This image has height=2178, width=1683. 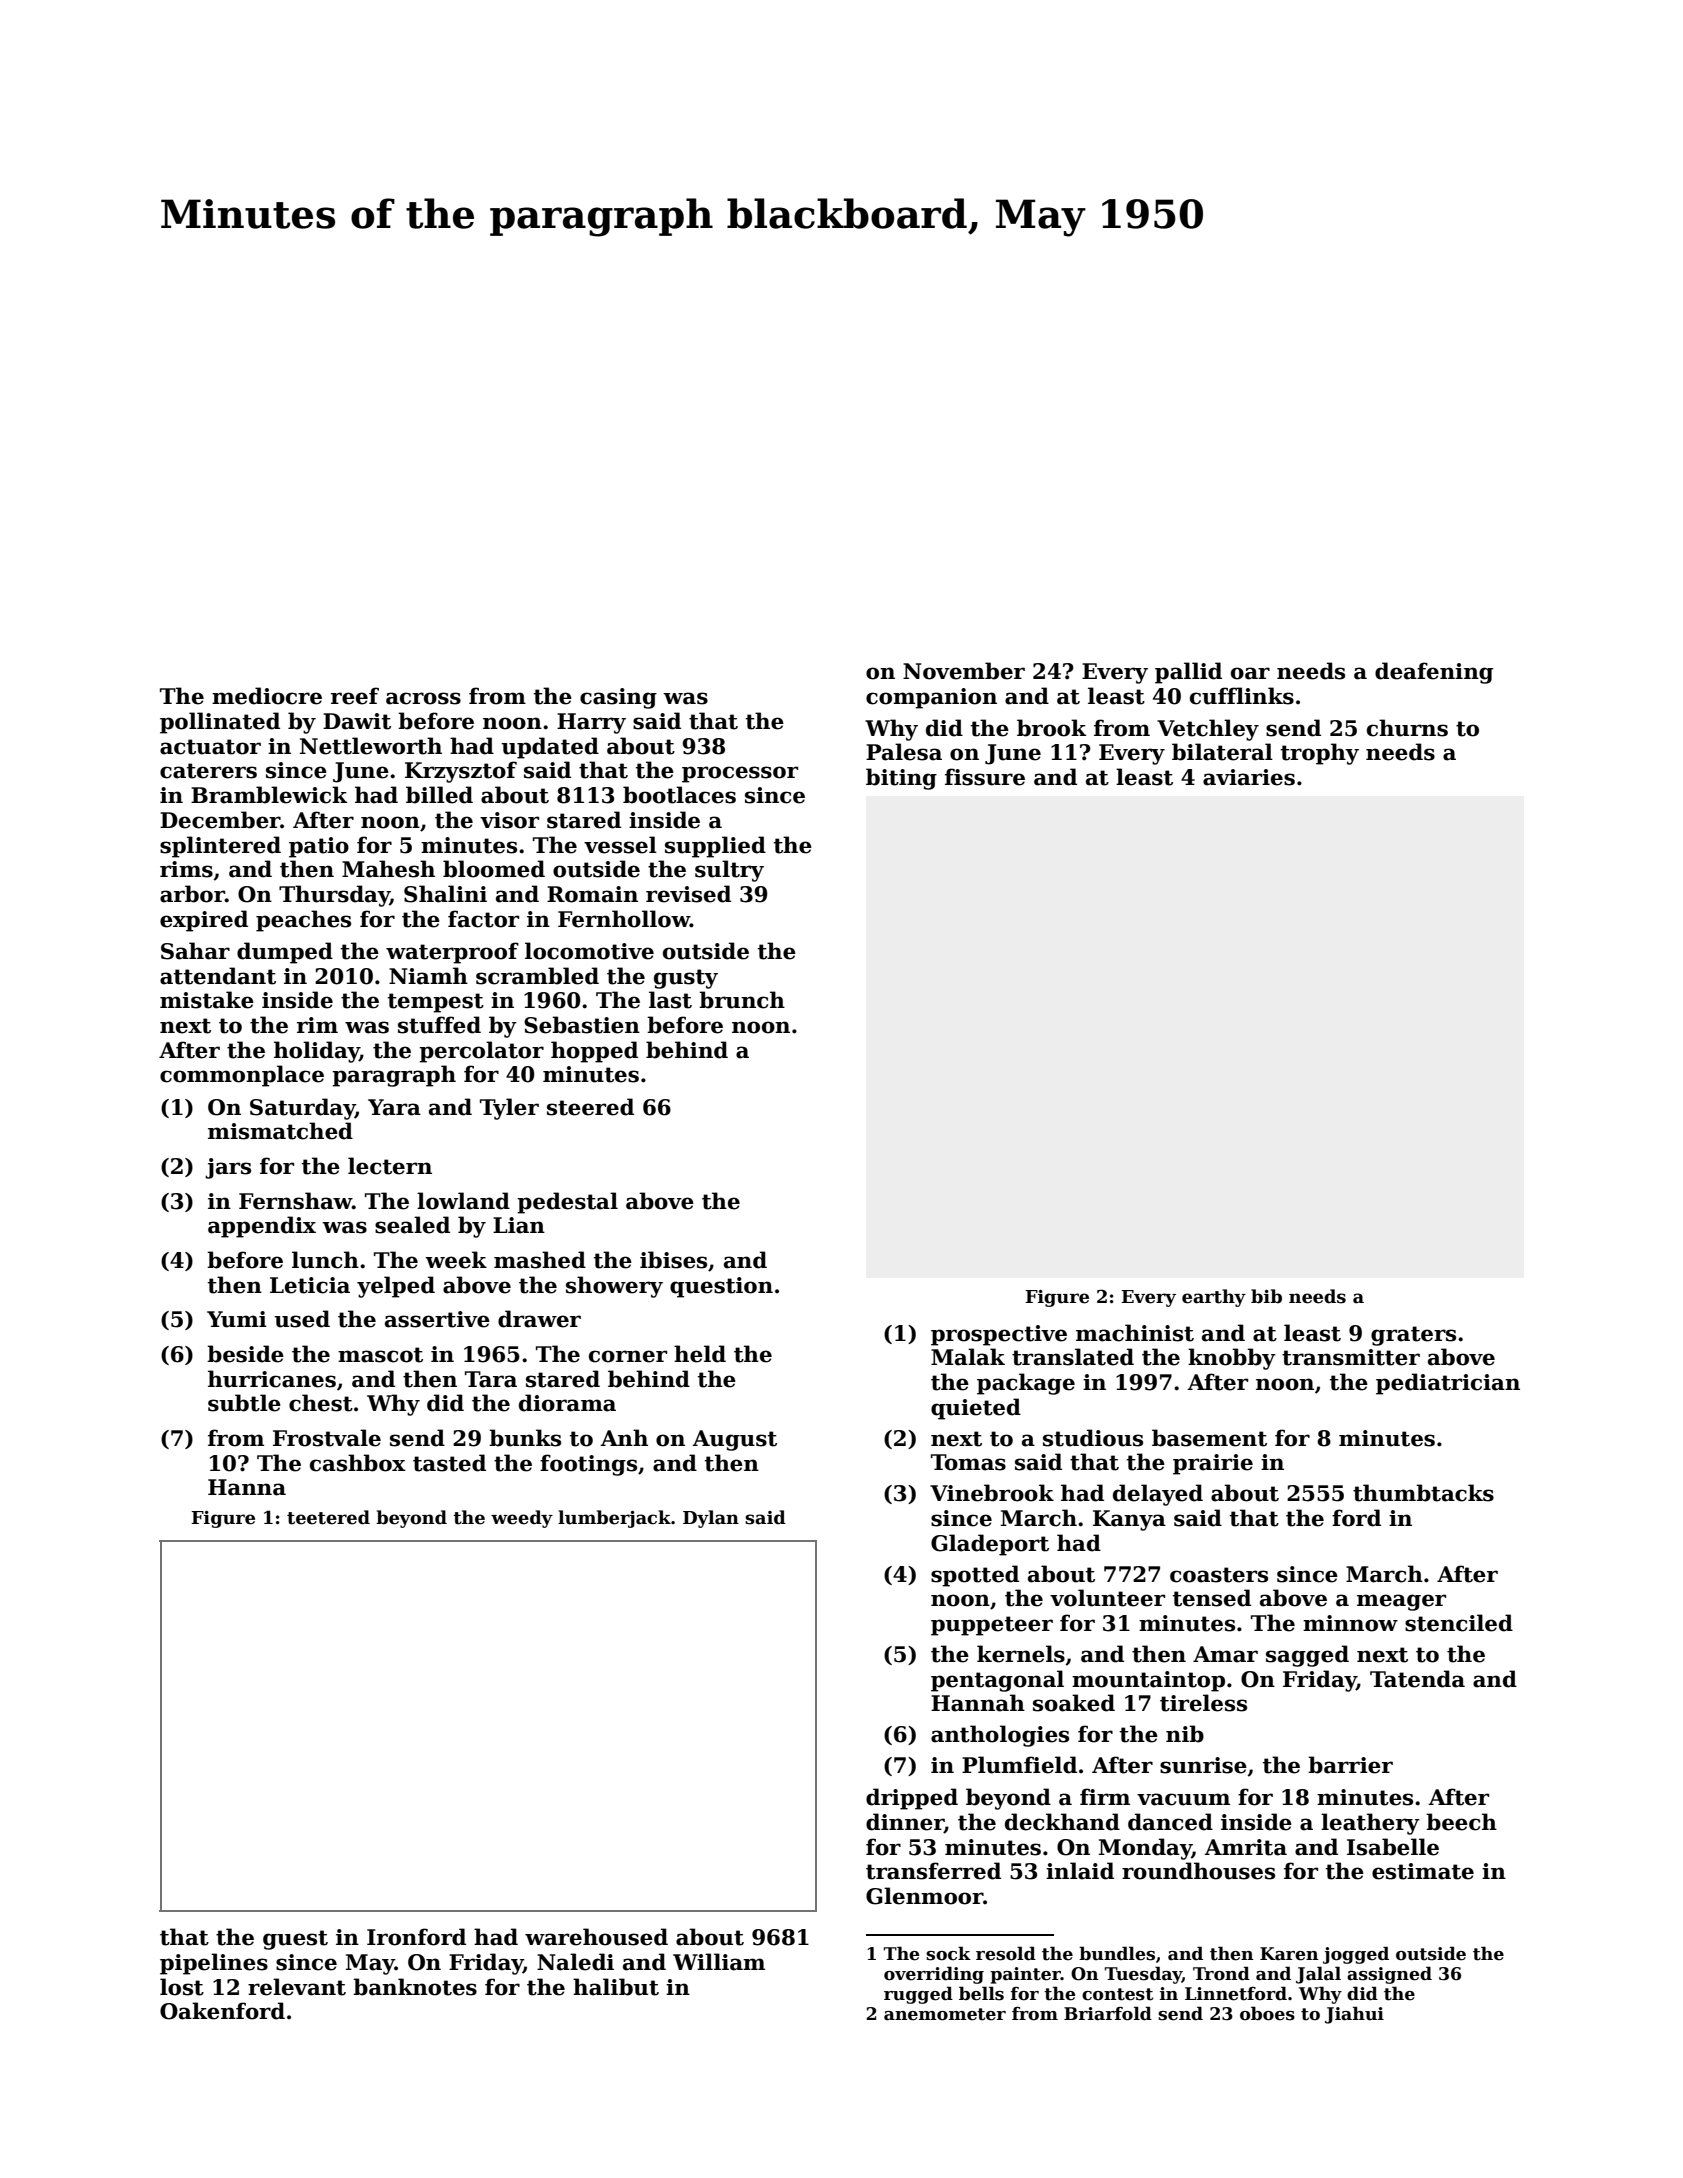 I want to click on appendix, so click(x=262, y=1227).
